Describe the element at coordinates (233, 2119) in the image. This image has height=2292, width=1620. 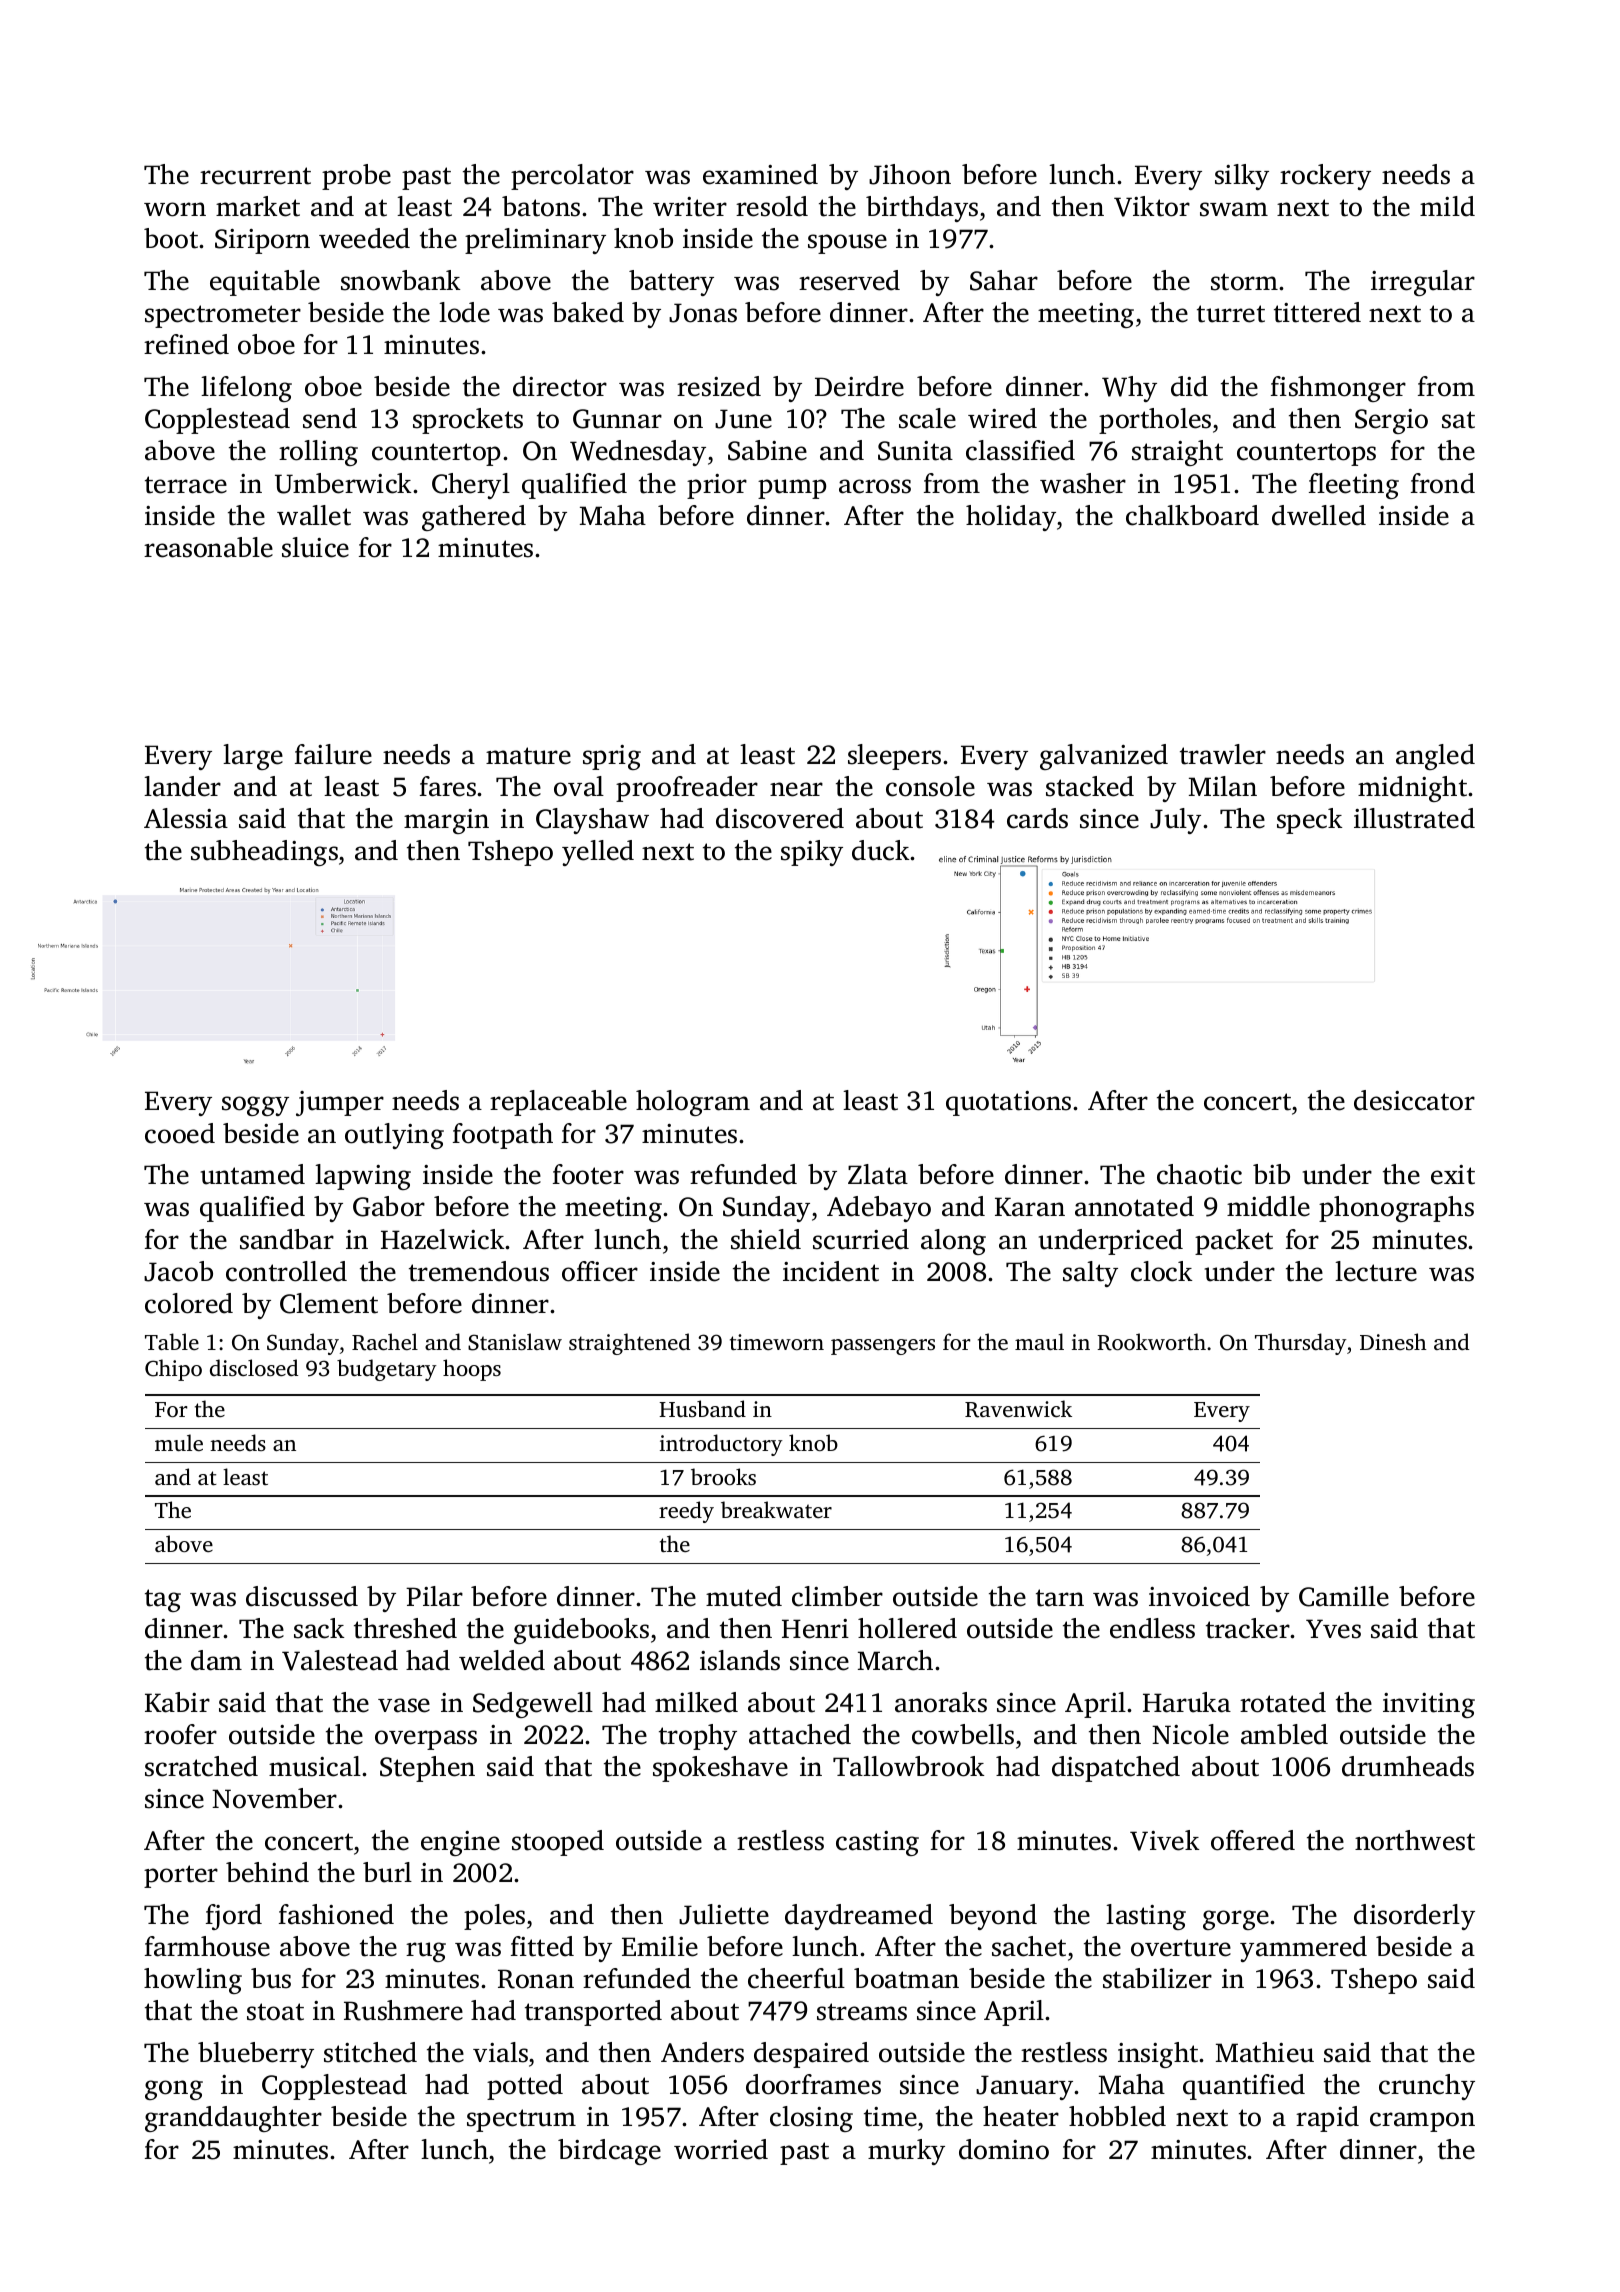
I see `granddaughter` at that location.
